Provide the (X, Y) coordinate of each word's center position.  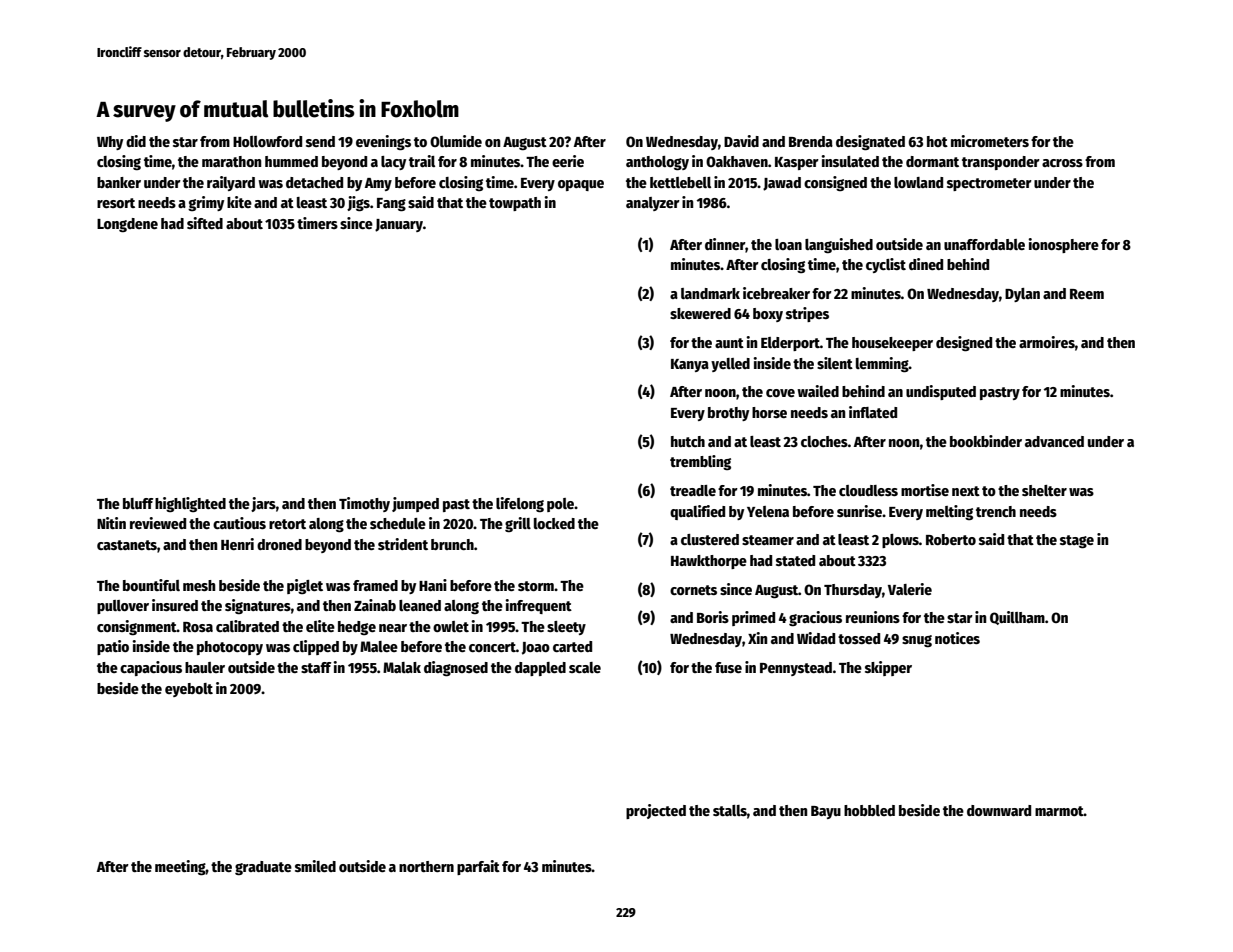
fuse (728, 667)
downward (999, 810)
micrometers (990, 141)
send (320, 141)
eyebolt (189, 690)
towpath (515, 204)
